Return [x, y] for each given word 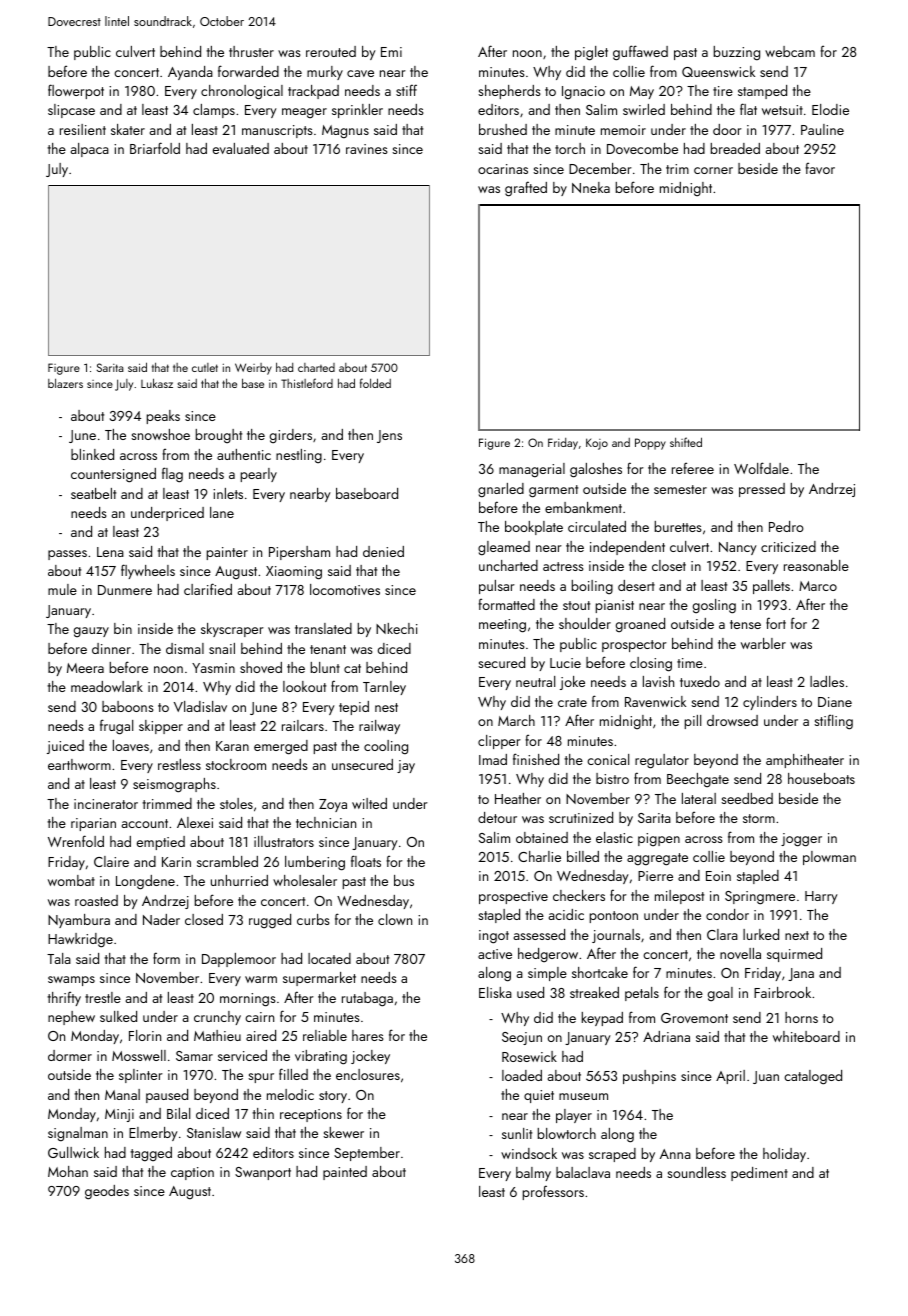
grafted [526, 189]
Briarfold [155, 148]
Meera [85, 668]
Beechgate [698, 780]
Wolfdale [761, 468]
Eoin [718, 876]
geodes [107, 1192]
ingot [494, 937]
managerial [532, 470]
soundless [696, 1172]
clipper [499, 742]
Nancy [738, 548]
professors [553, 1192]
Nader [161, 919]
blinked [92, 454]
